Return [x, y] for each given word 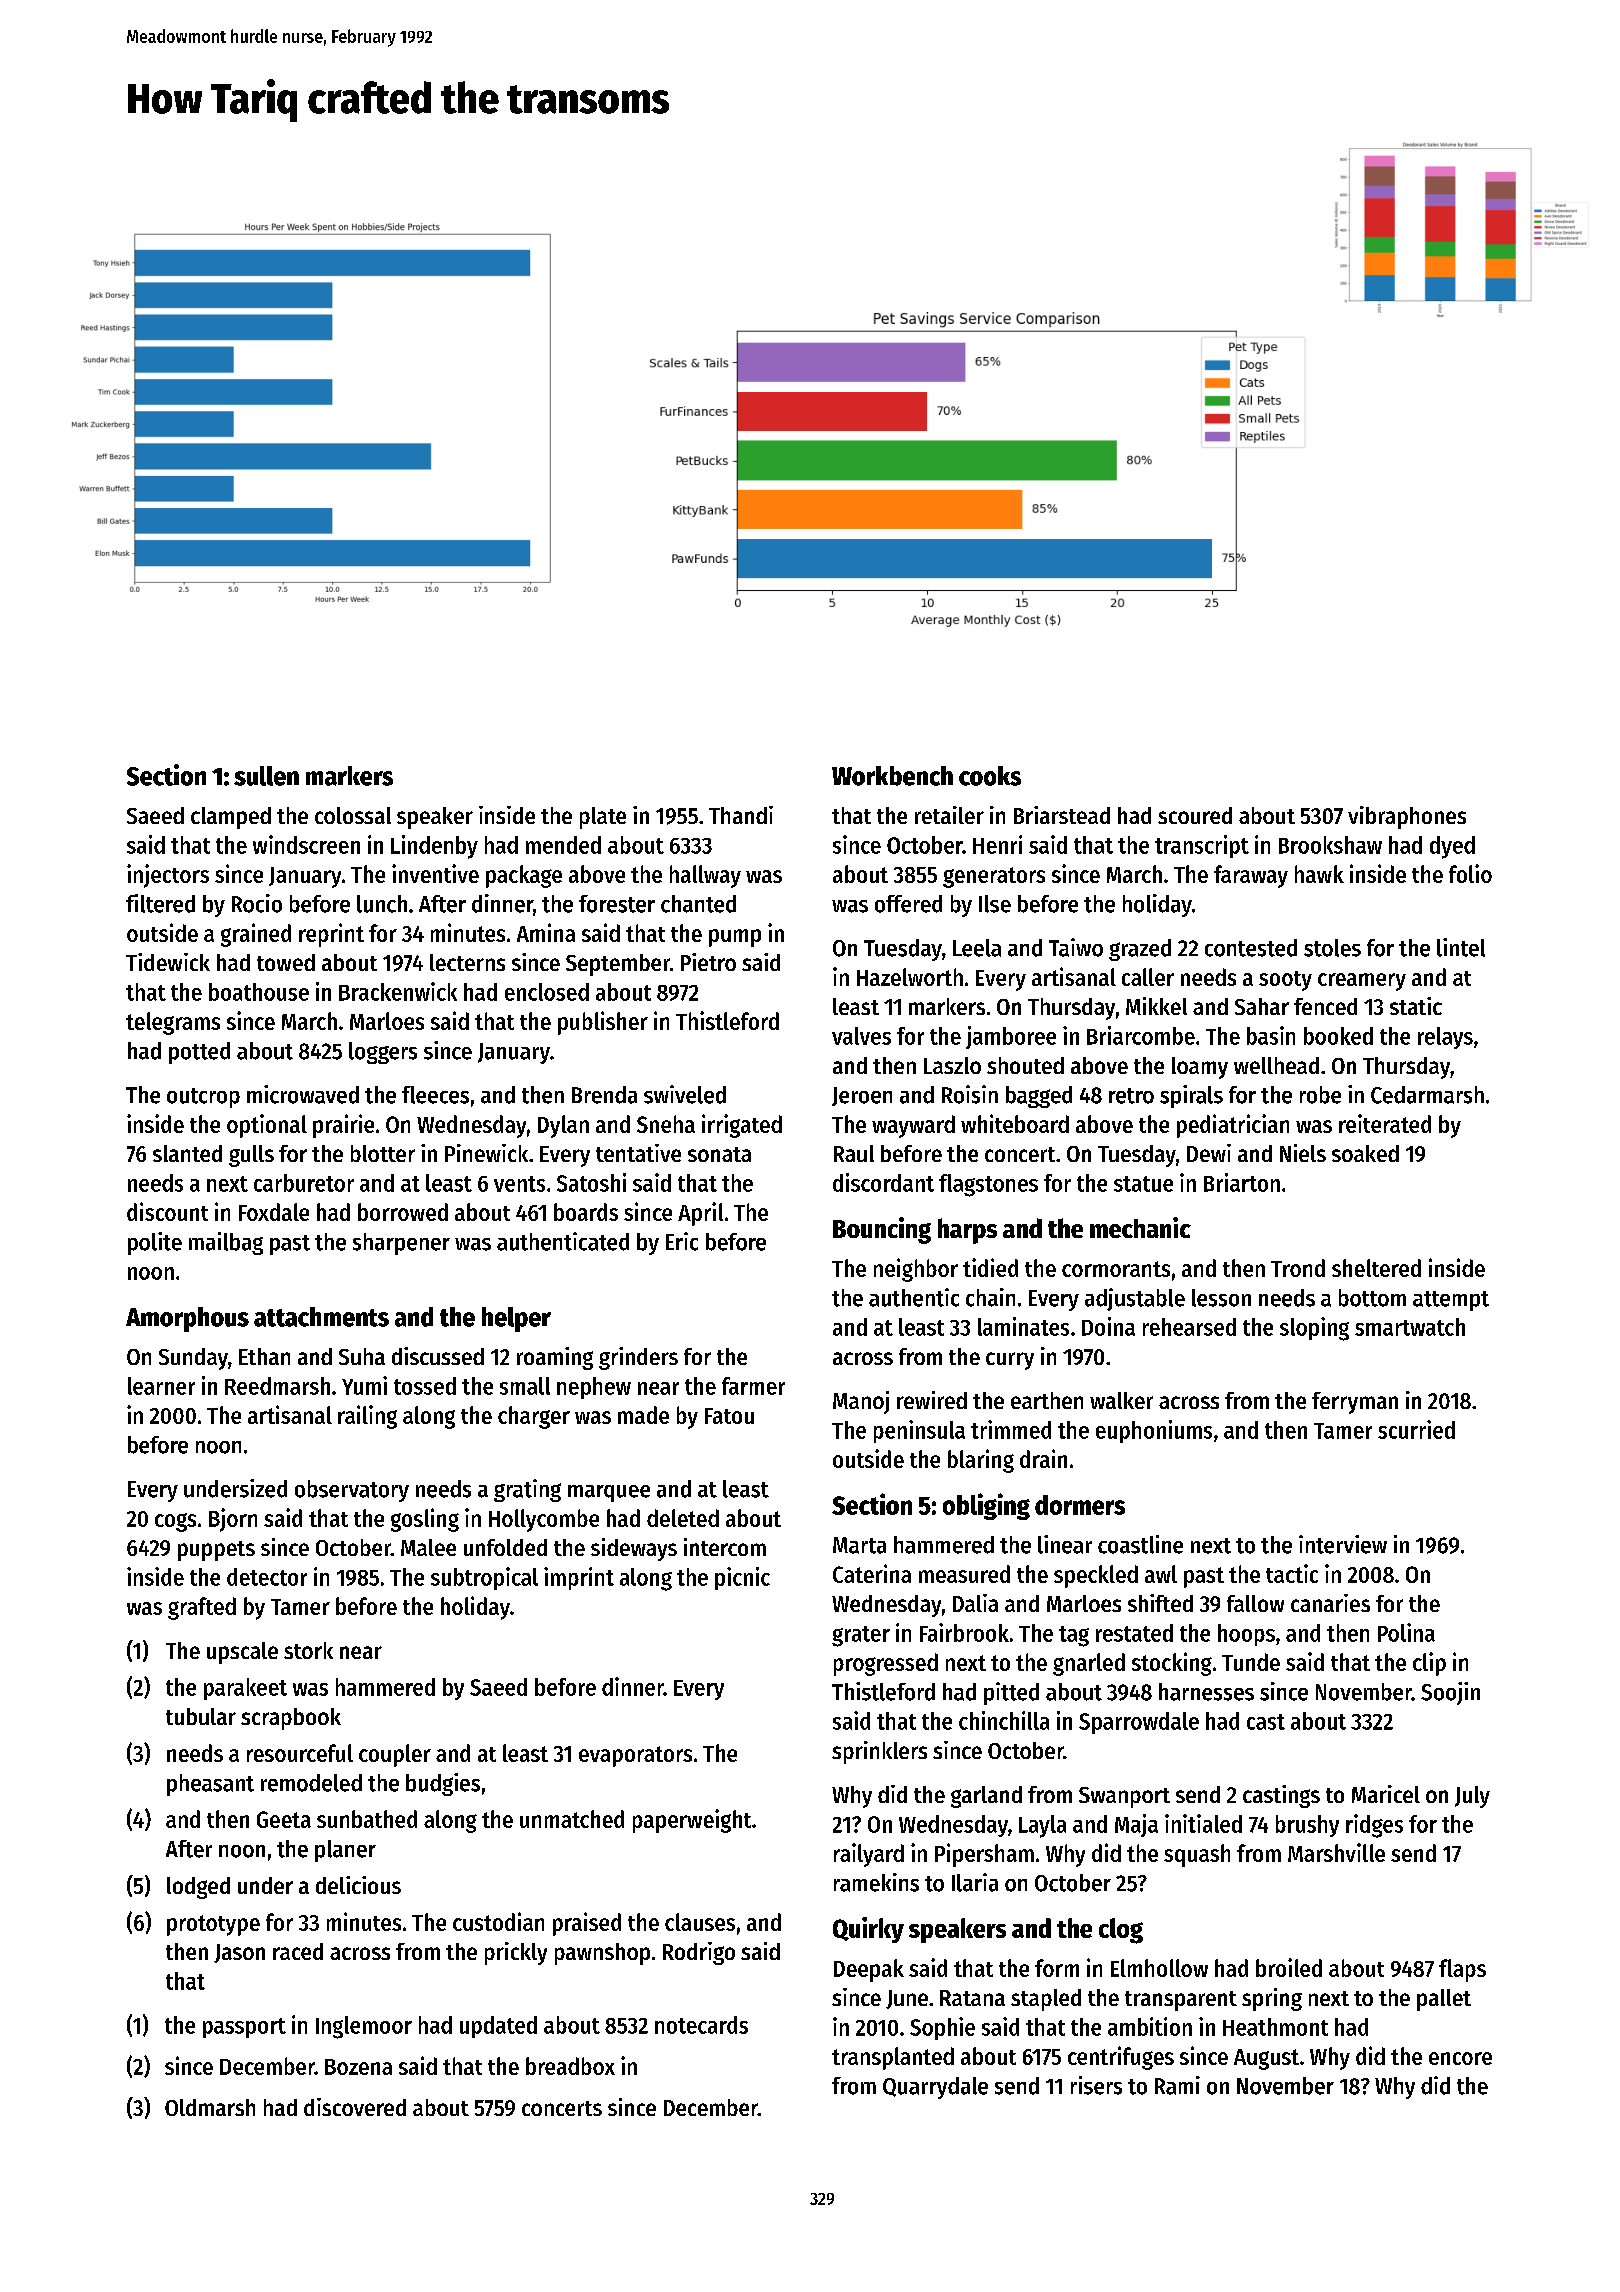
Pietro [708, 962]
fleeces [435, 1095]
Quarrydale [935, 2088]
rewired [932, 1400]
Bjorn [233, 1520]
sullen [266, 776]
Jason [239, 1953]
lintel [1461, 947]
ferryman [1355, 1403]
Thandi [741, 815]
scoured [1195, 815]
